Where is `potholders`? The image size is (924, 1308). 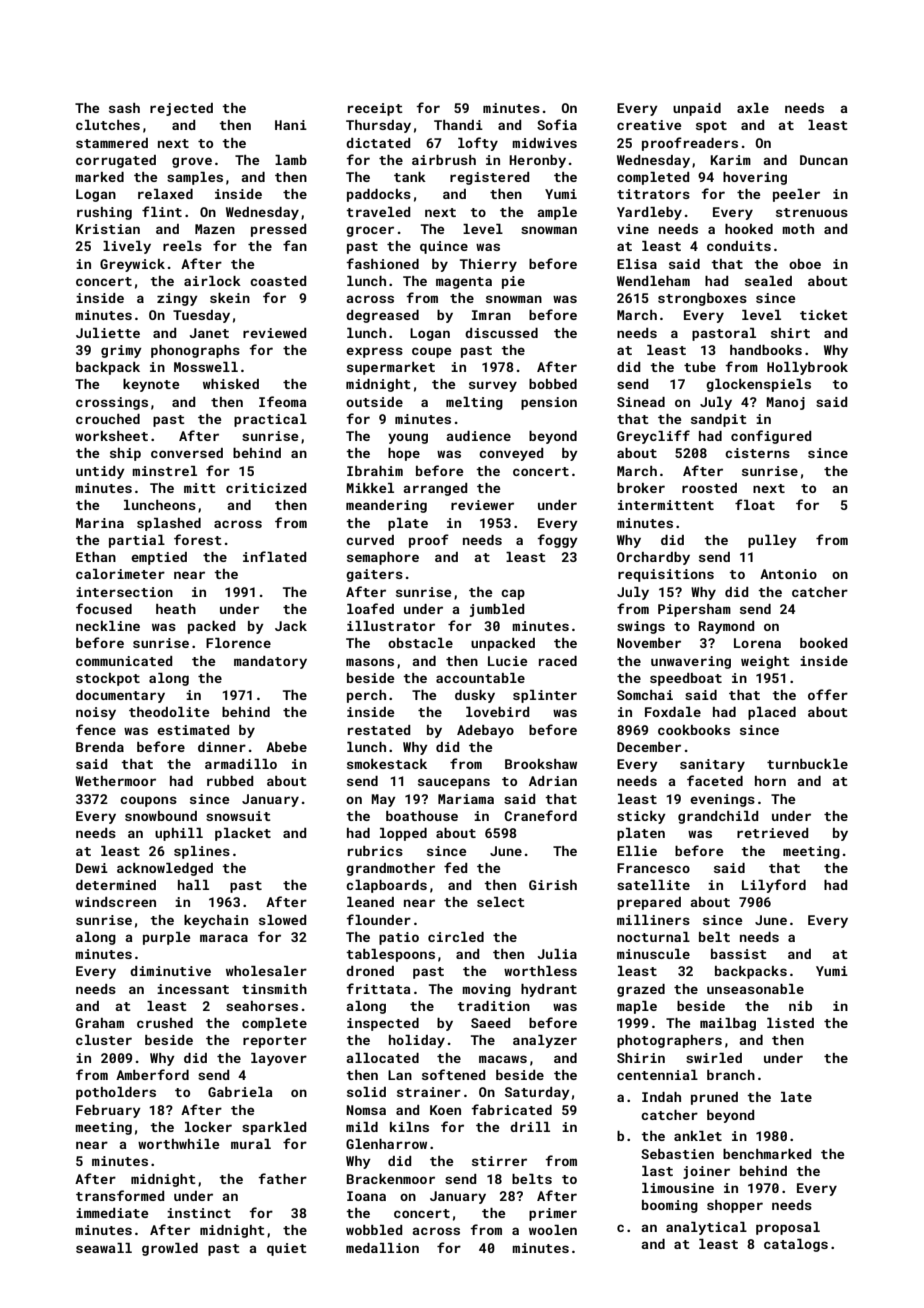
potholders is located at coordinates (116, 1093).
